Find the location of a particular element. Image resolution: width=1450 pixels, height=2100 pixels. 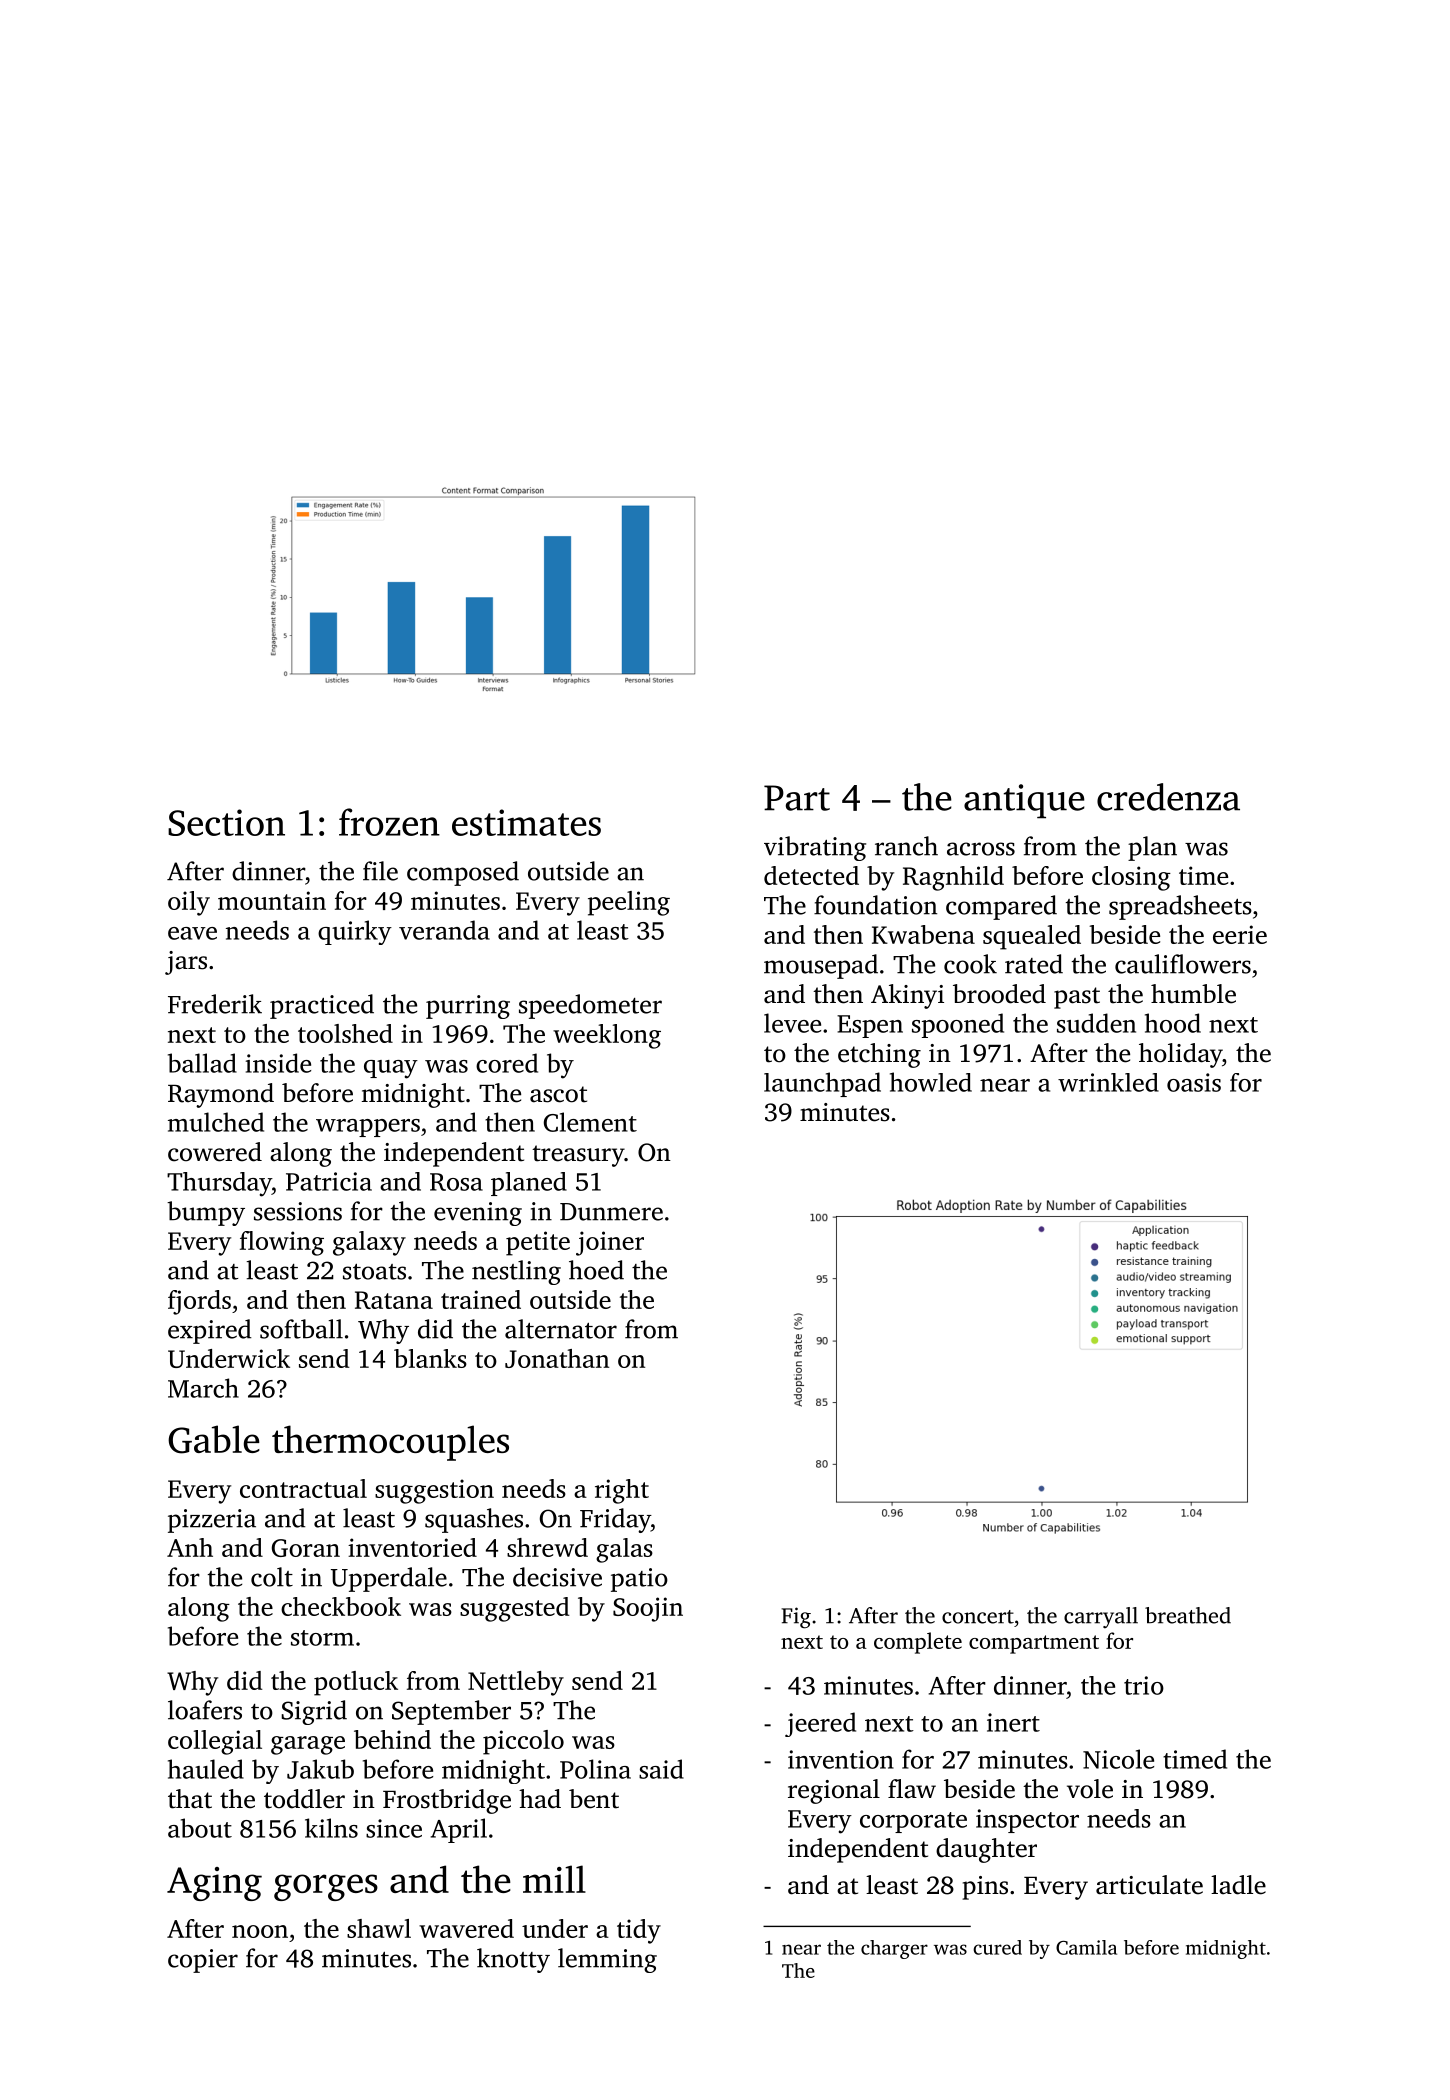

shawl is located at coordinates (379, 1928).
